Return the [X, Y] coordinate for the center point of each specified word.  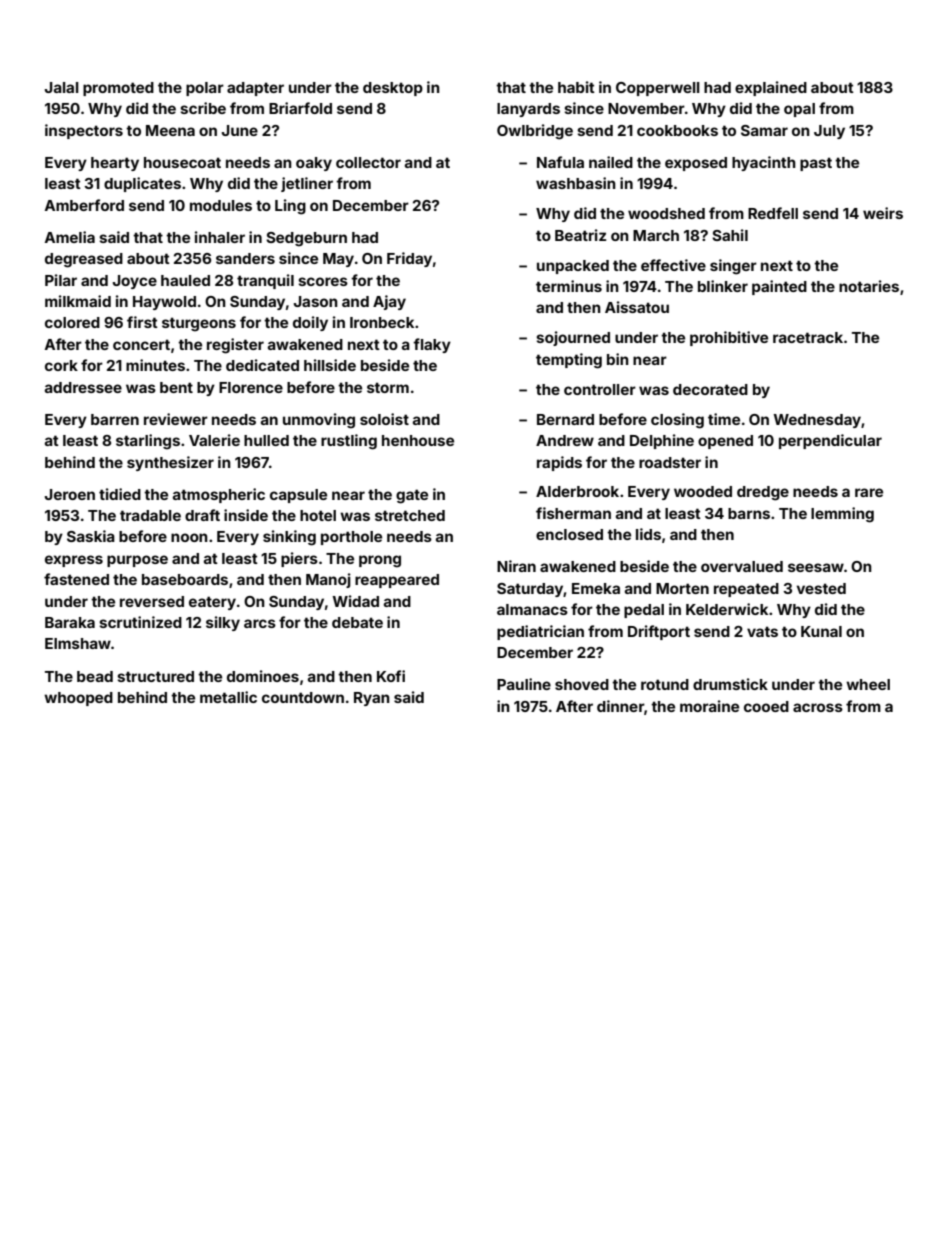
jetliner [307, 184]
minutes [155, 365]
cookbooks [677, 130]
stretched [410, 515]
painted [779, 287]
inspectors [84, 131]
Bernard [565, 419]
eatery [212, 603]
